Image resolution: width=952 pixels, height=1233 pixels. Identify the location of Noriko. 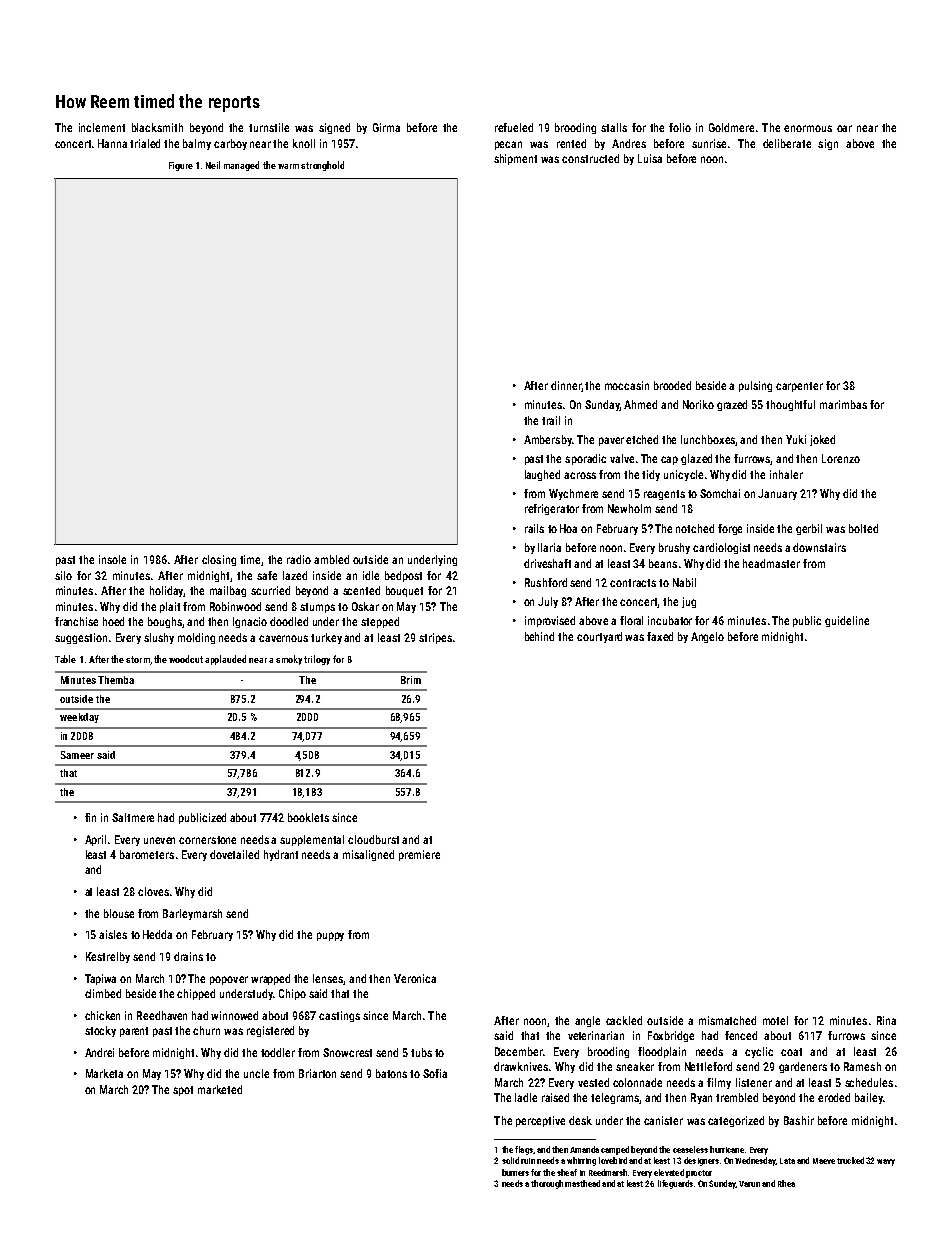
(698, 404).
